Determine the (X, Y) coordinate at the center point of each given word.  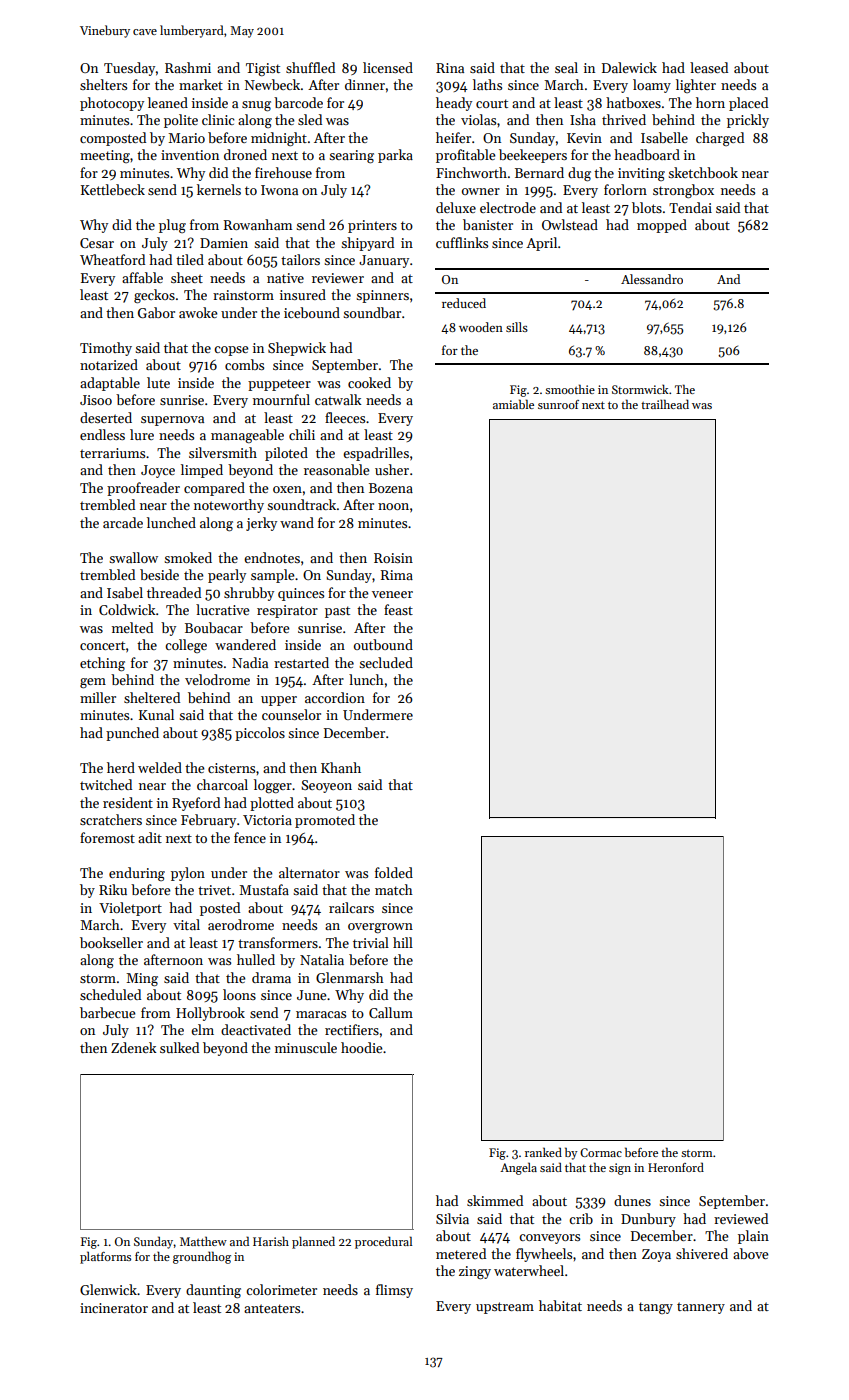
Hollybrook (210, 1014)
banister (488, 224)
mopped (662, 226)
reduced (464, 303)
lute (158, 382)
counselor (291, 714)
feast (398, 609)
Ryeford (196, 804)
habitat (560, 1305)
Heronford (676, 1167)
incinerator (114, 1308)
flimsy (394, 1291)
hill (403, 942)
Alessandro (652, 279)
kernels (219, 189)
